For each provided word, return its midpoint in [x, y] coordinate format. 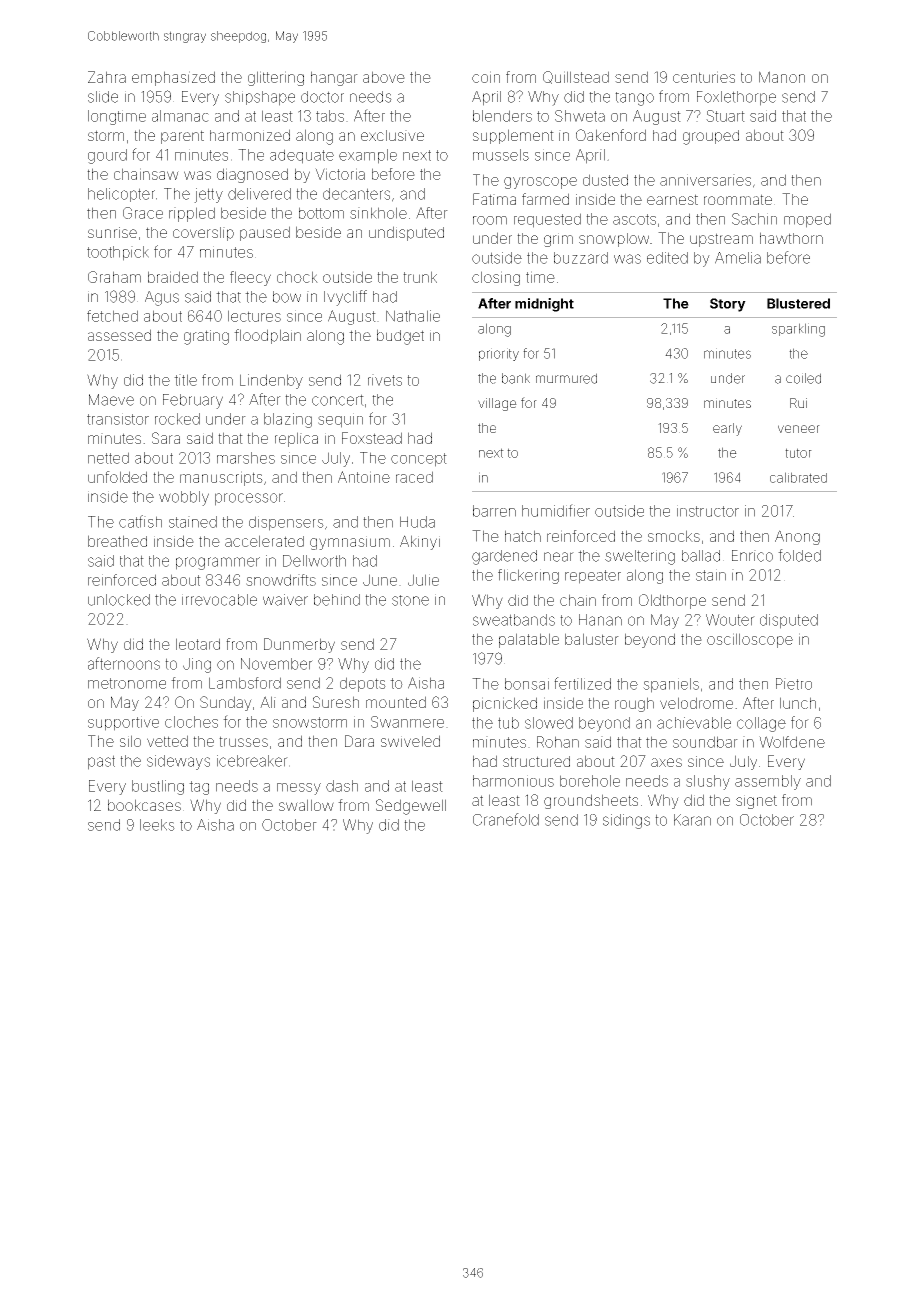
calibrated [798, 477]
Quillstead [576, 77]
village [497, 404]
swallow [306, 805]
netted [108, 458]
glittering [276, 78]
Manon [782, 77]
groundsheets [591, 801]
